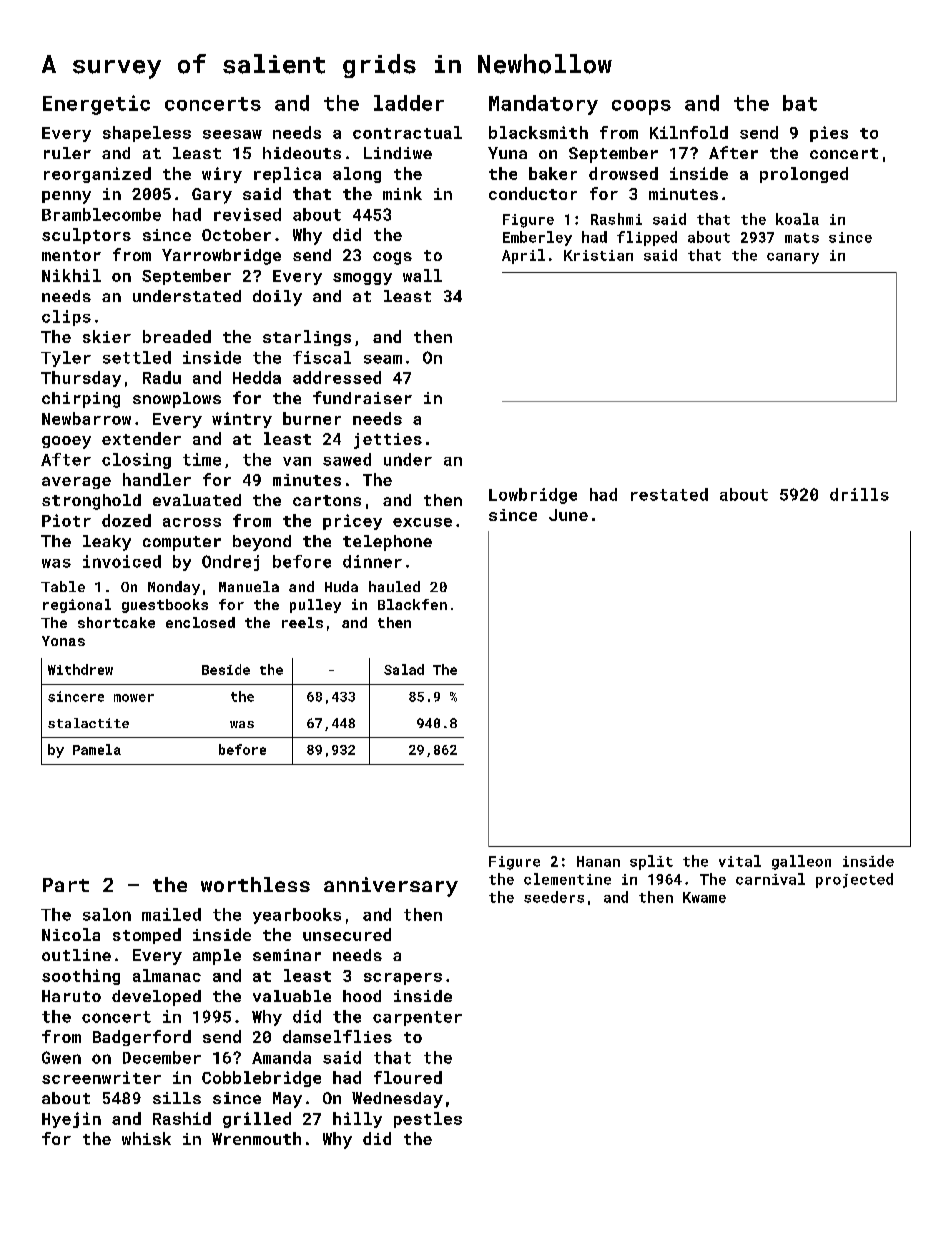 Image resolution: width=952 pixels, height=1233 pixels. Describe the element at coordinates (623, 173) in the screenshot. I see `drowsed` at that location.
